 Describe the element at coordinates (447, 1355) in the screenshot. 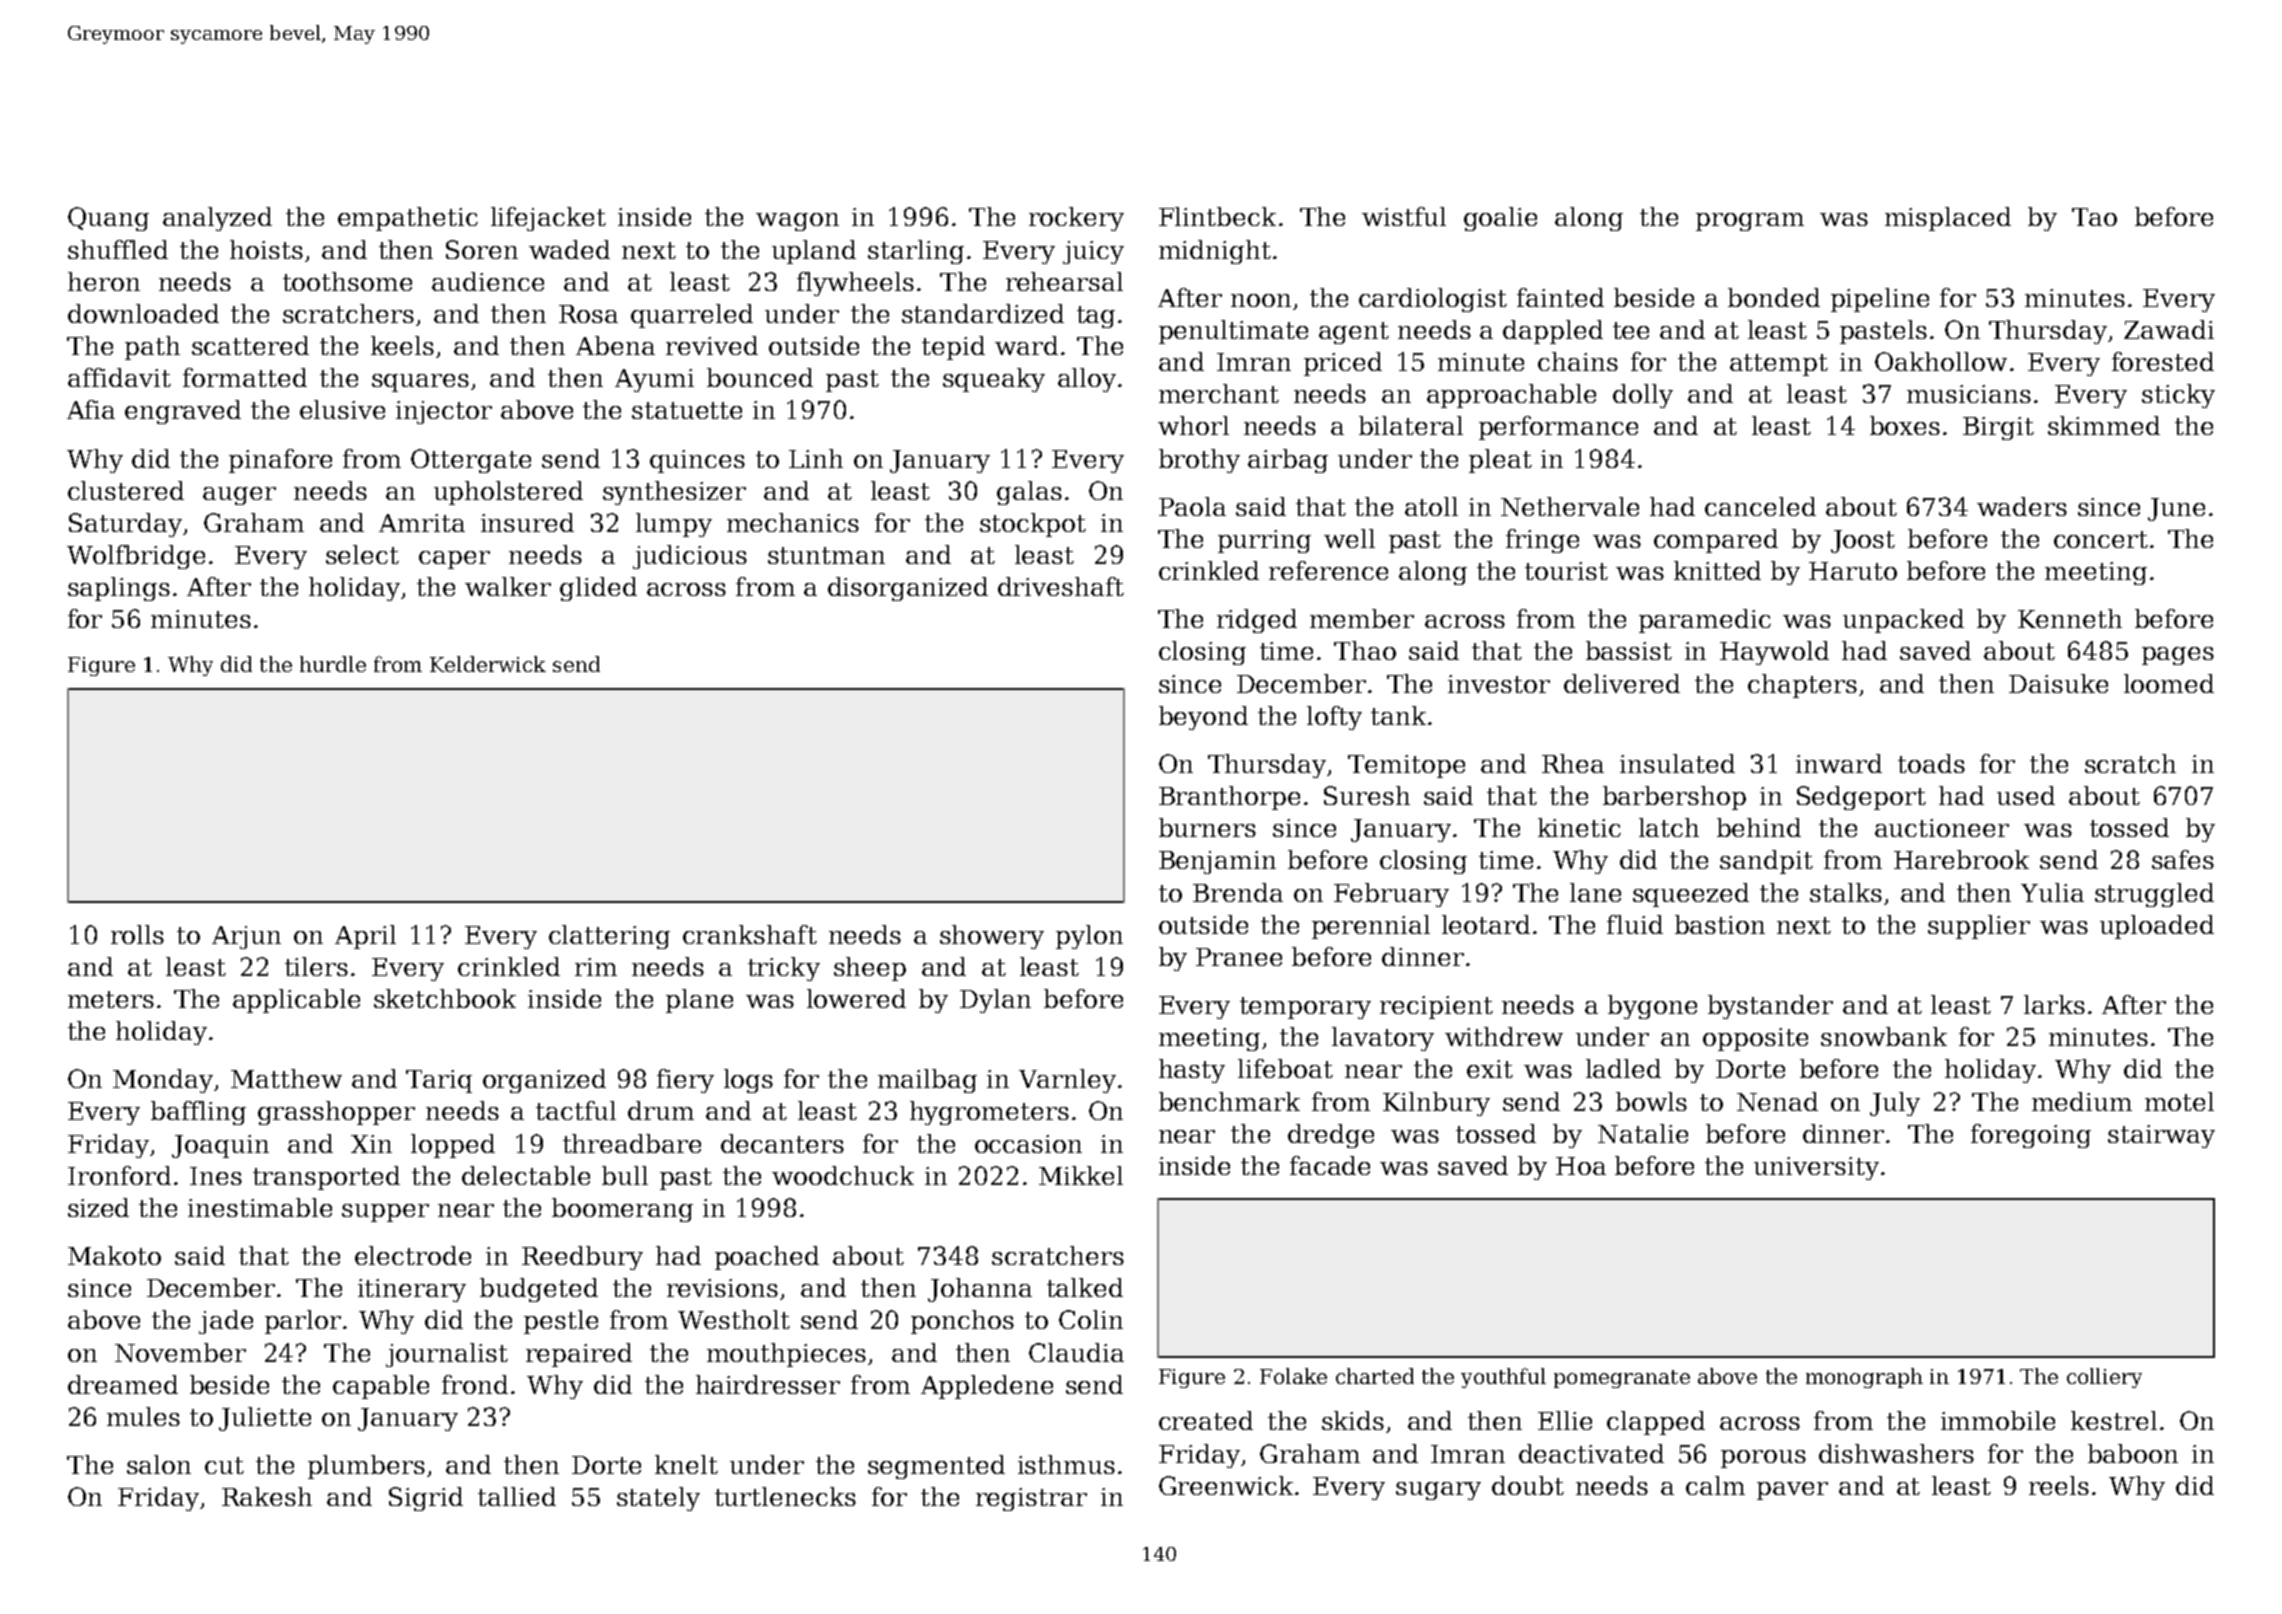

I see `journalist` at that location.
